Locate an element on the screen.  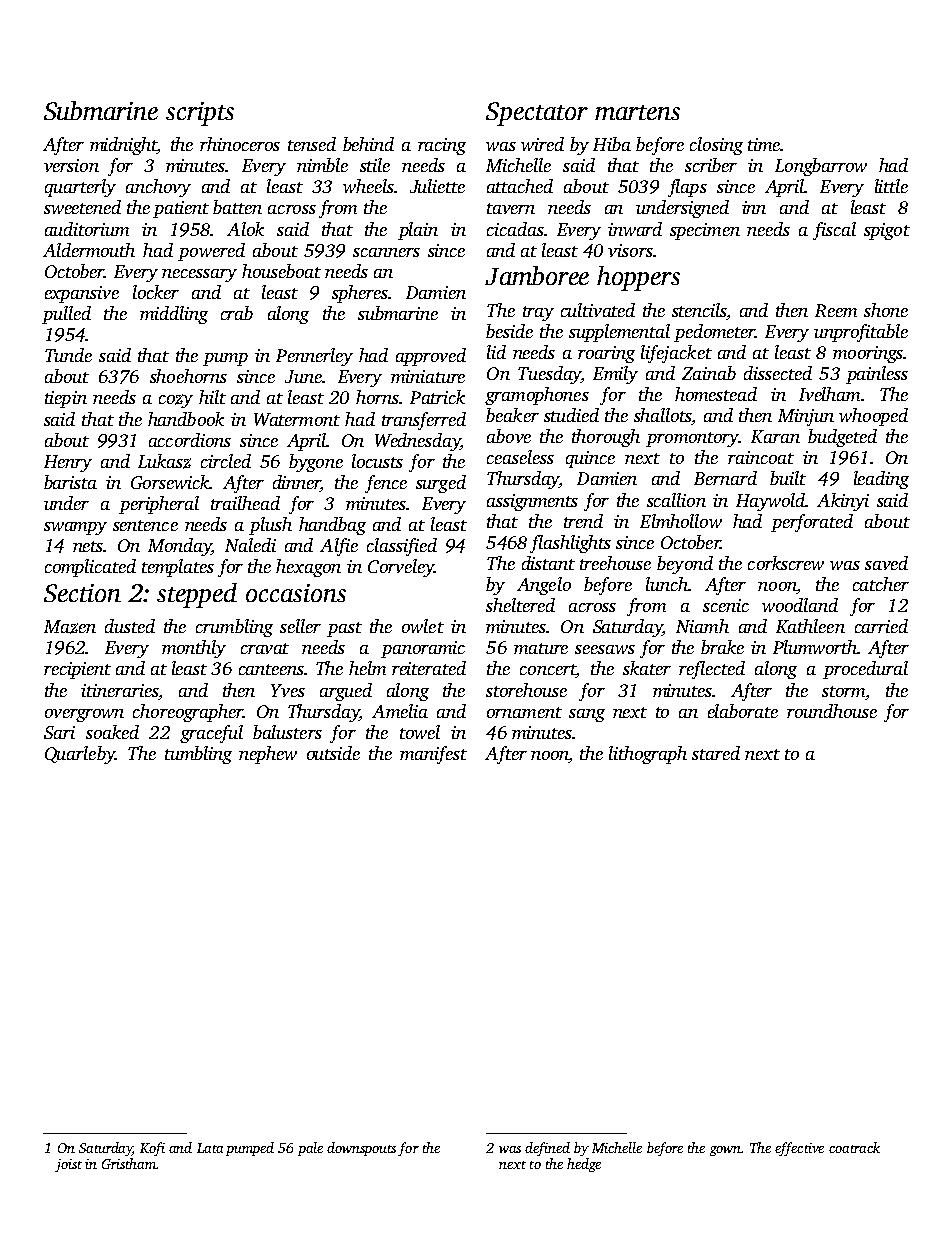
joist is located at coordinates (68, 1165).
